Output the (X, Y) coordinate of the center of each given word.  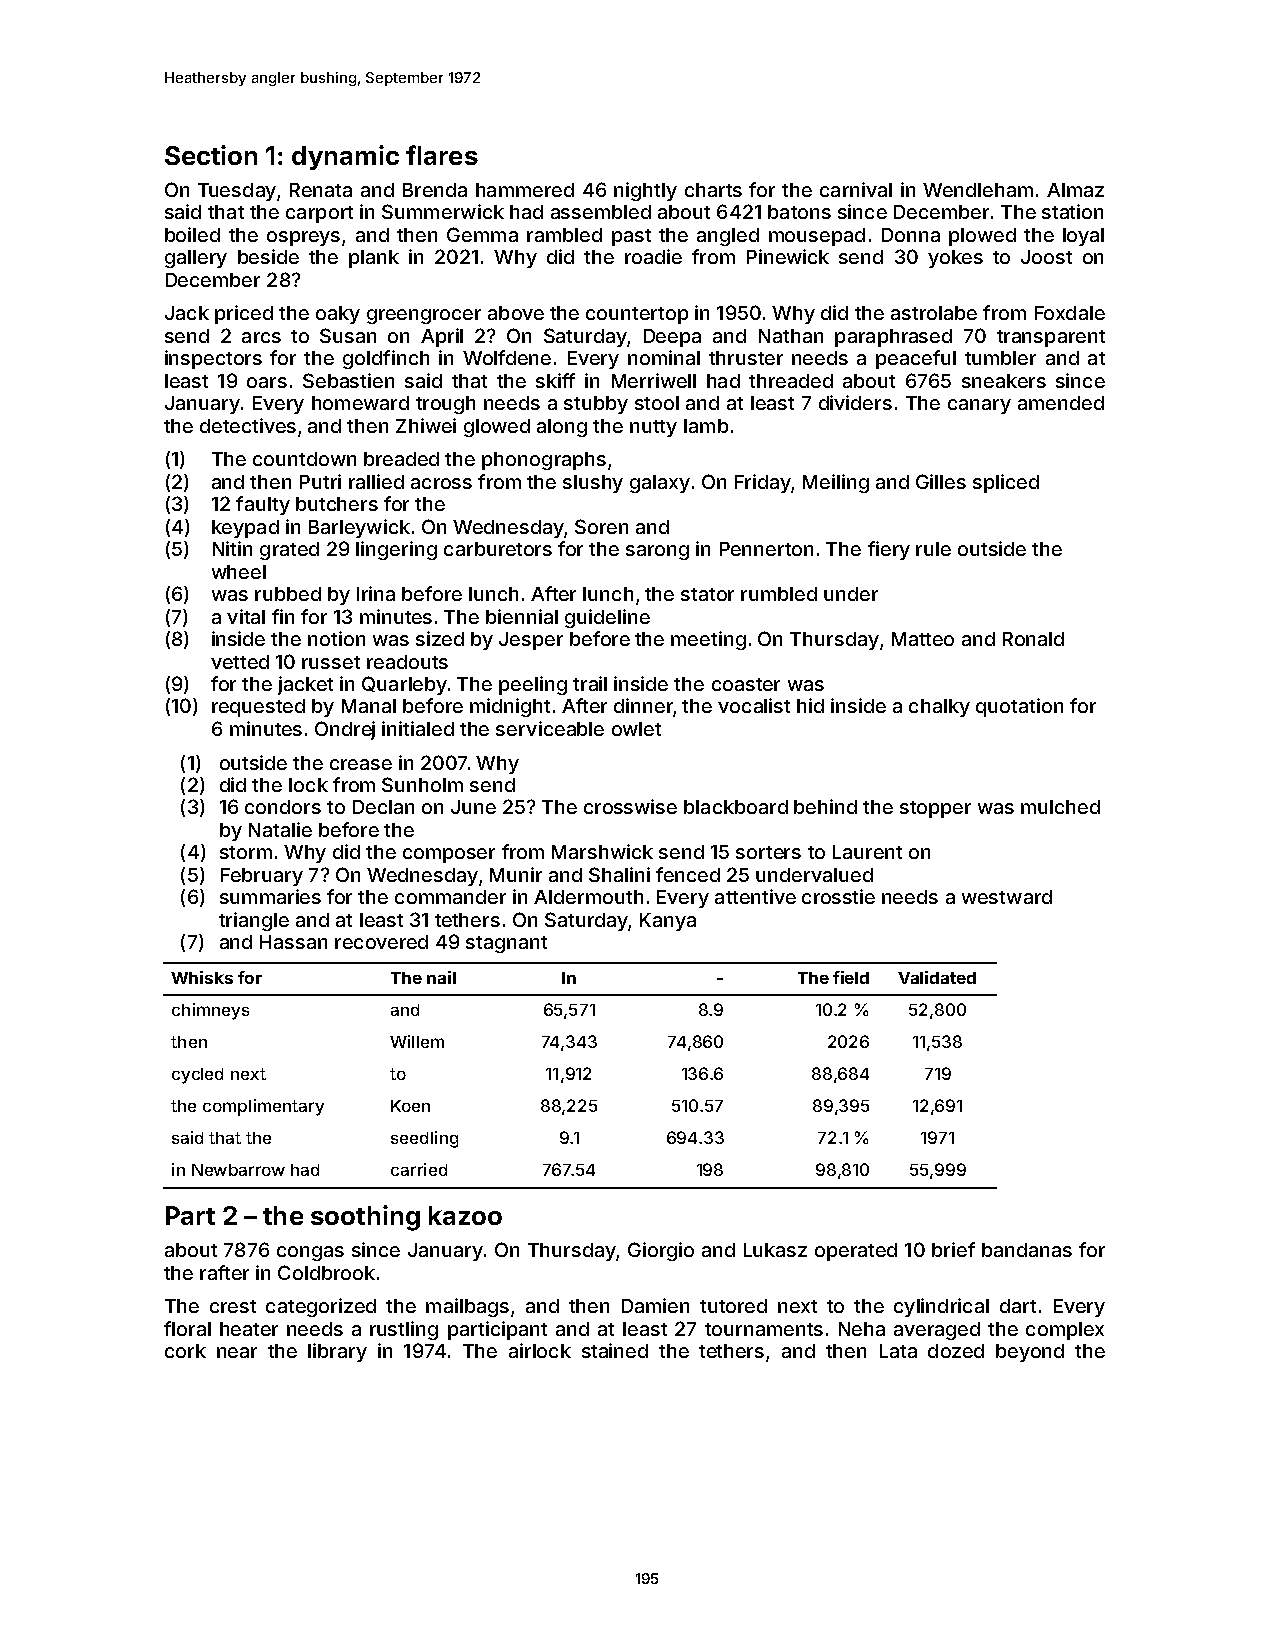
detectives (248, 425)
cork (185, 1351)
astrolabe (934, 313)
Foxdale (1070, 313)
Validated (937, 977)
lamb (706, 426)
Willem (417, 1041)
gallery (196, 259)
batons (799, 212)
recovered (381, 942)
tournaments (764, 1329)
